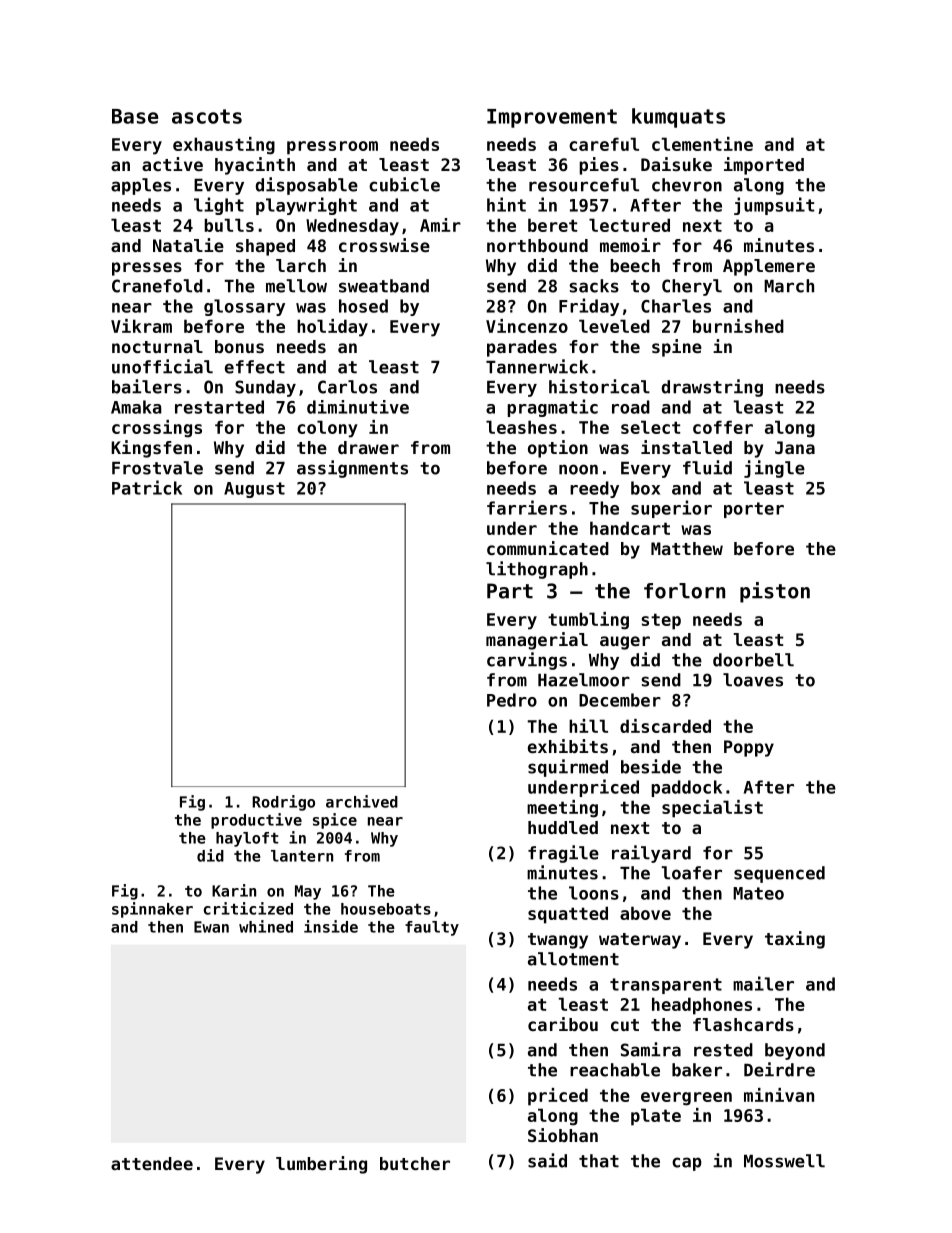 Image resolution: width=952 pixels, height=1233 pixels. Describe the element at coordinates (247, 839) in the page. I see `hayloft` at that location.
